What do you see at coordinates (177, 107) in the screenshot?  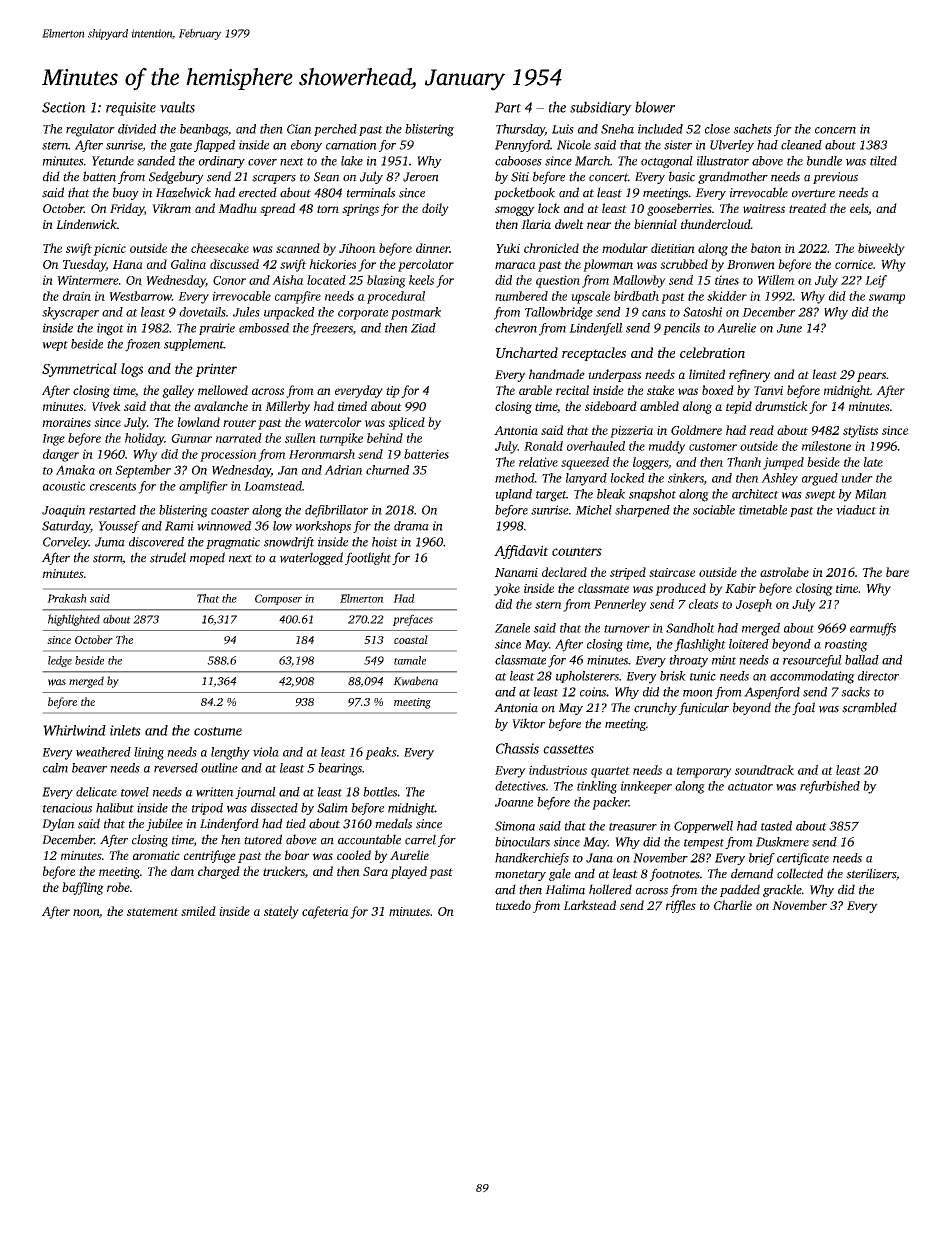 I see `vaults` at bounding box center [177, 107].
